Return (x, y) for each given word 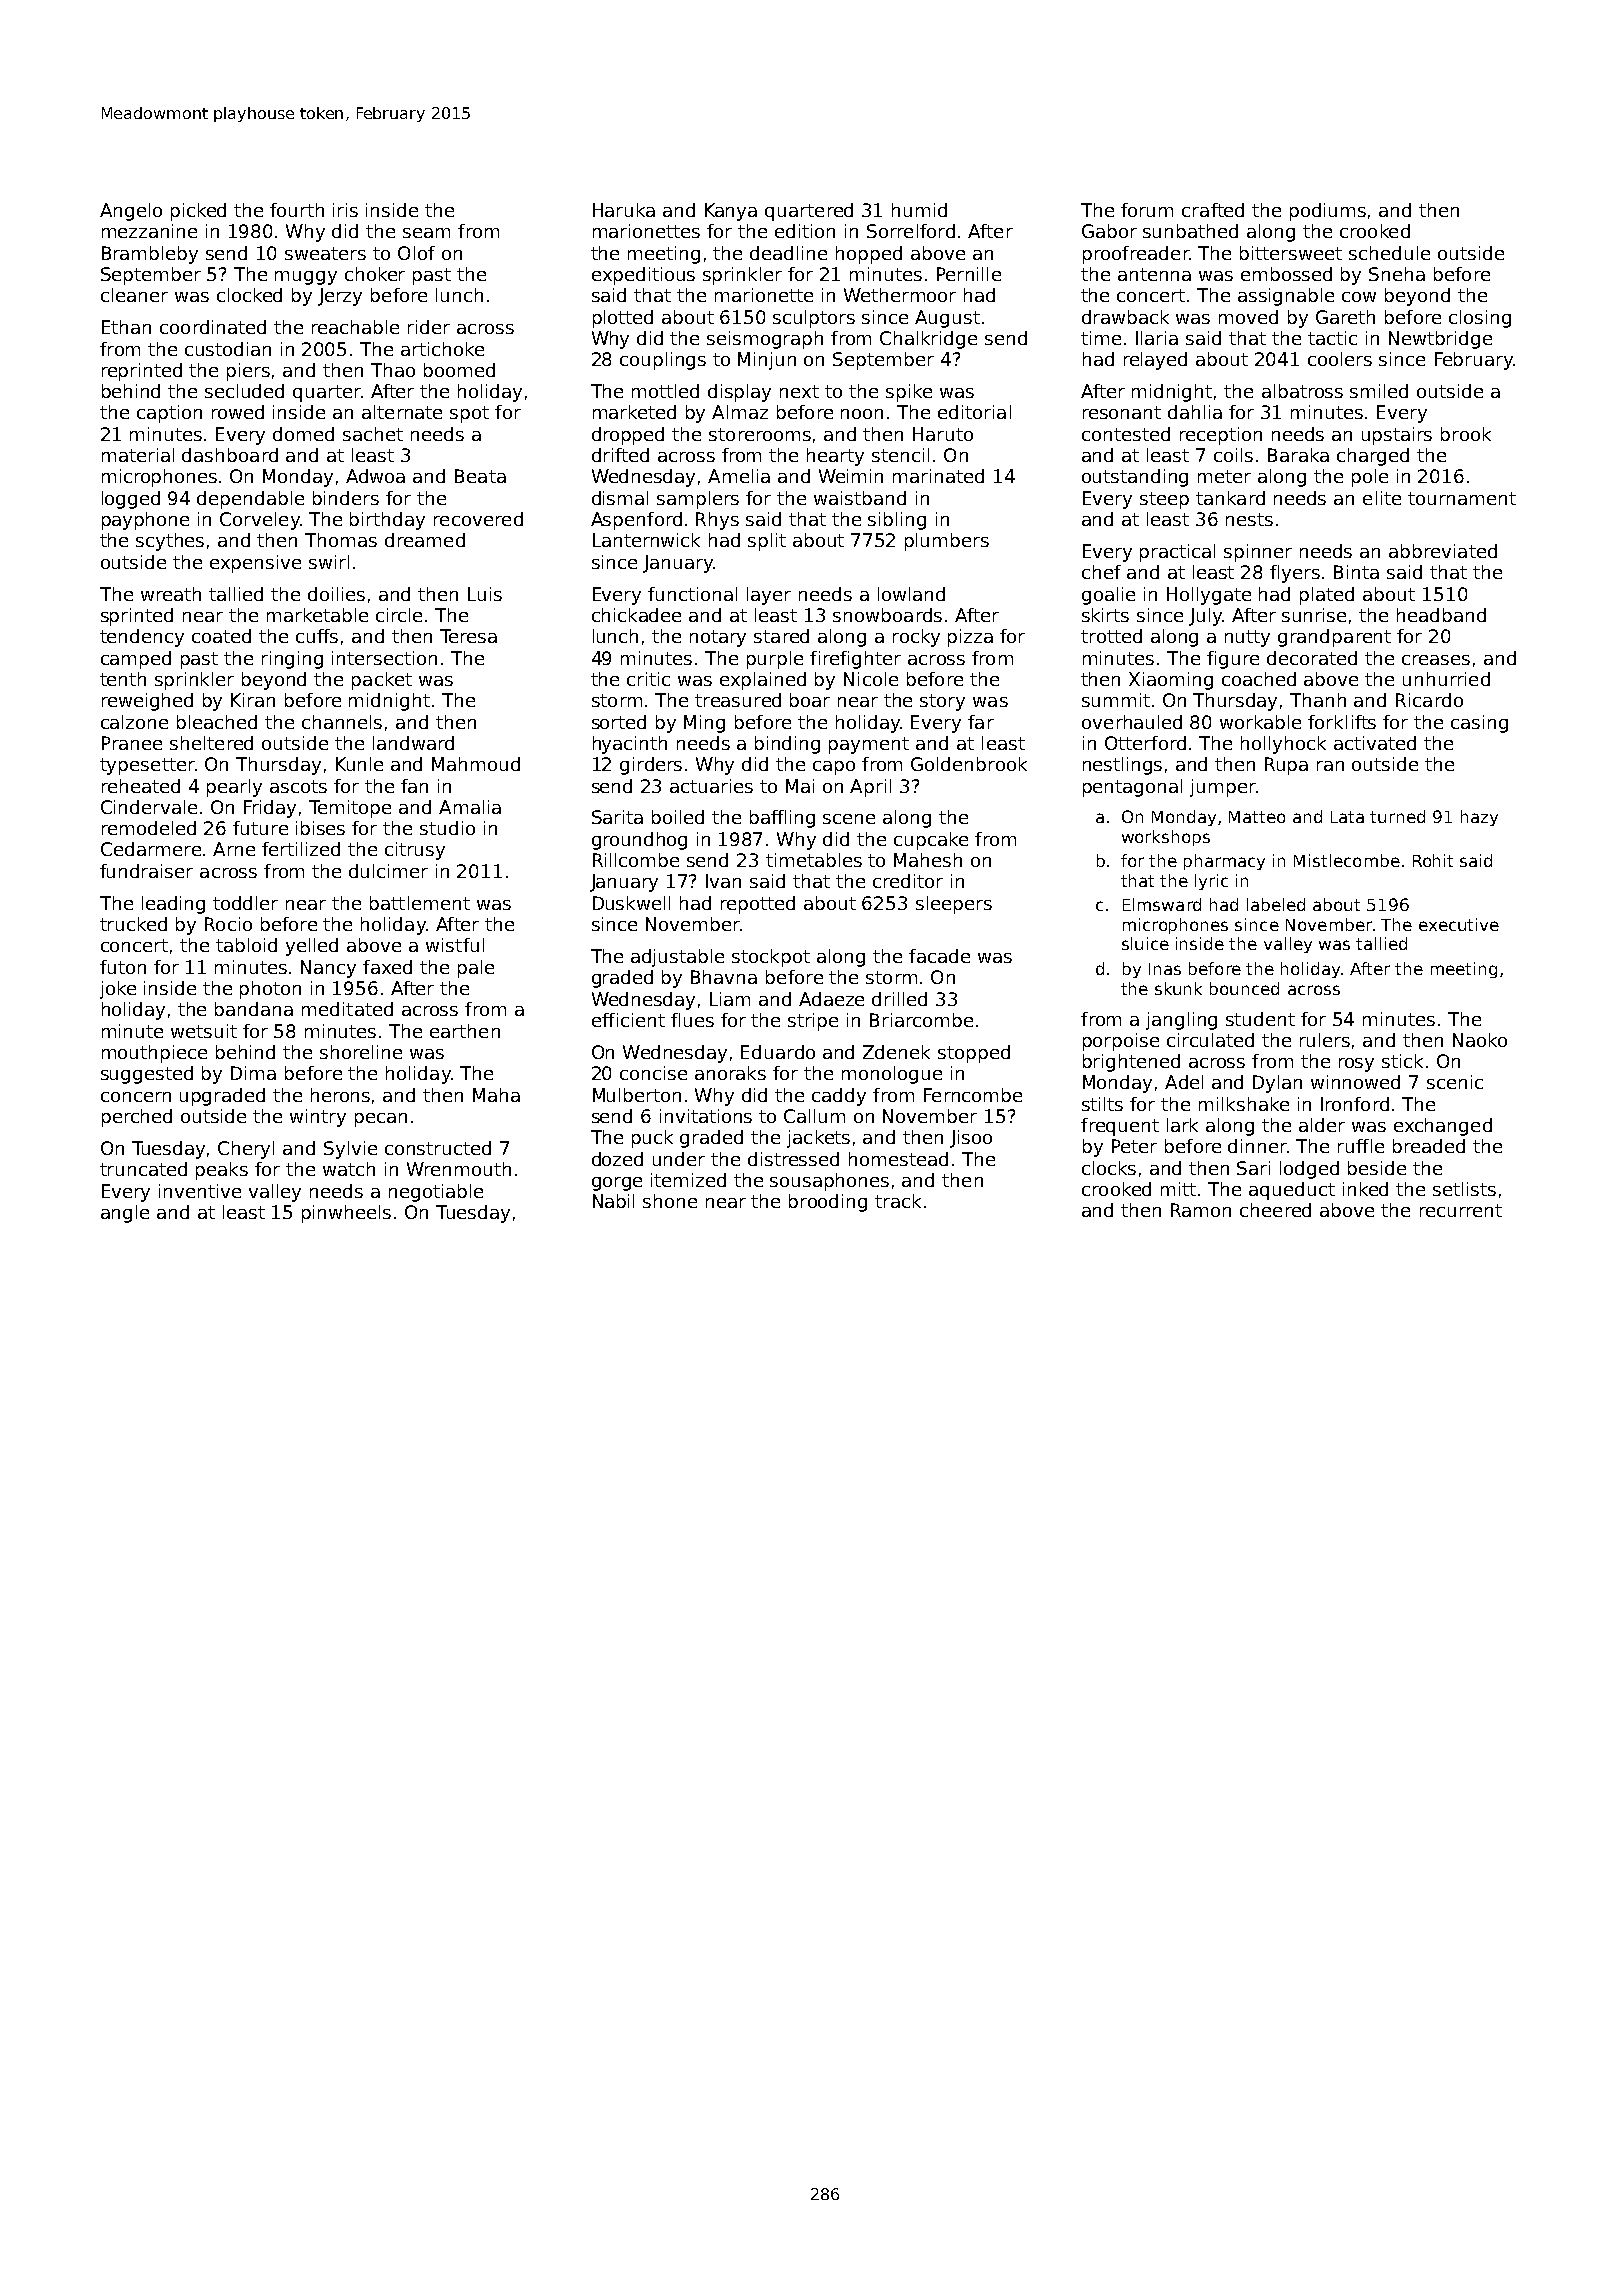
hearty (835, 457)
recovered (478, 519)
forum (1147, 210)
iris (345, 210)
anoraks (730, 1073)
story (942, 702)
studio (447, 828)
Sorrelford (911, 231)
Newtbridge (1440, 340)
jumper (1223, 788)
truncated (143, 1169)
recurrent (1461, 1210)
